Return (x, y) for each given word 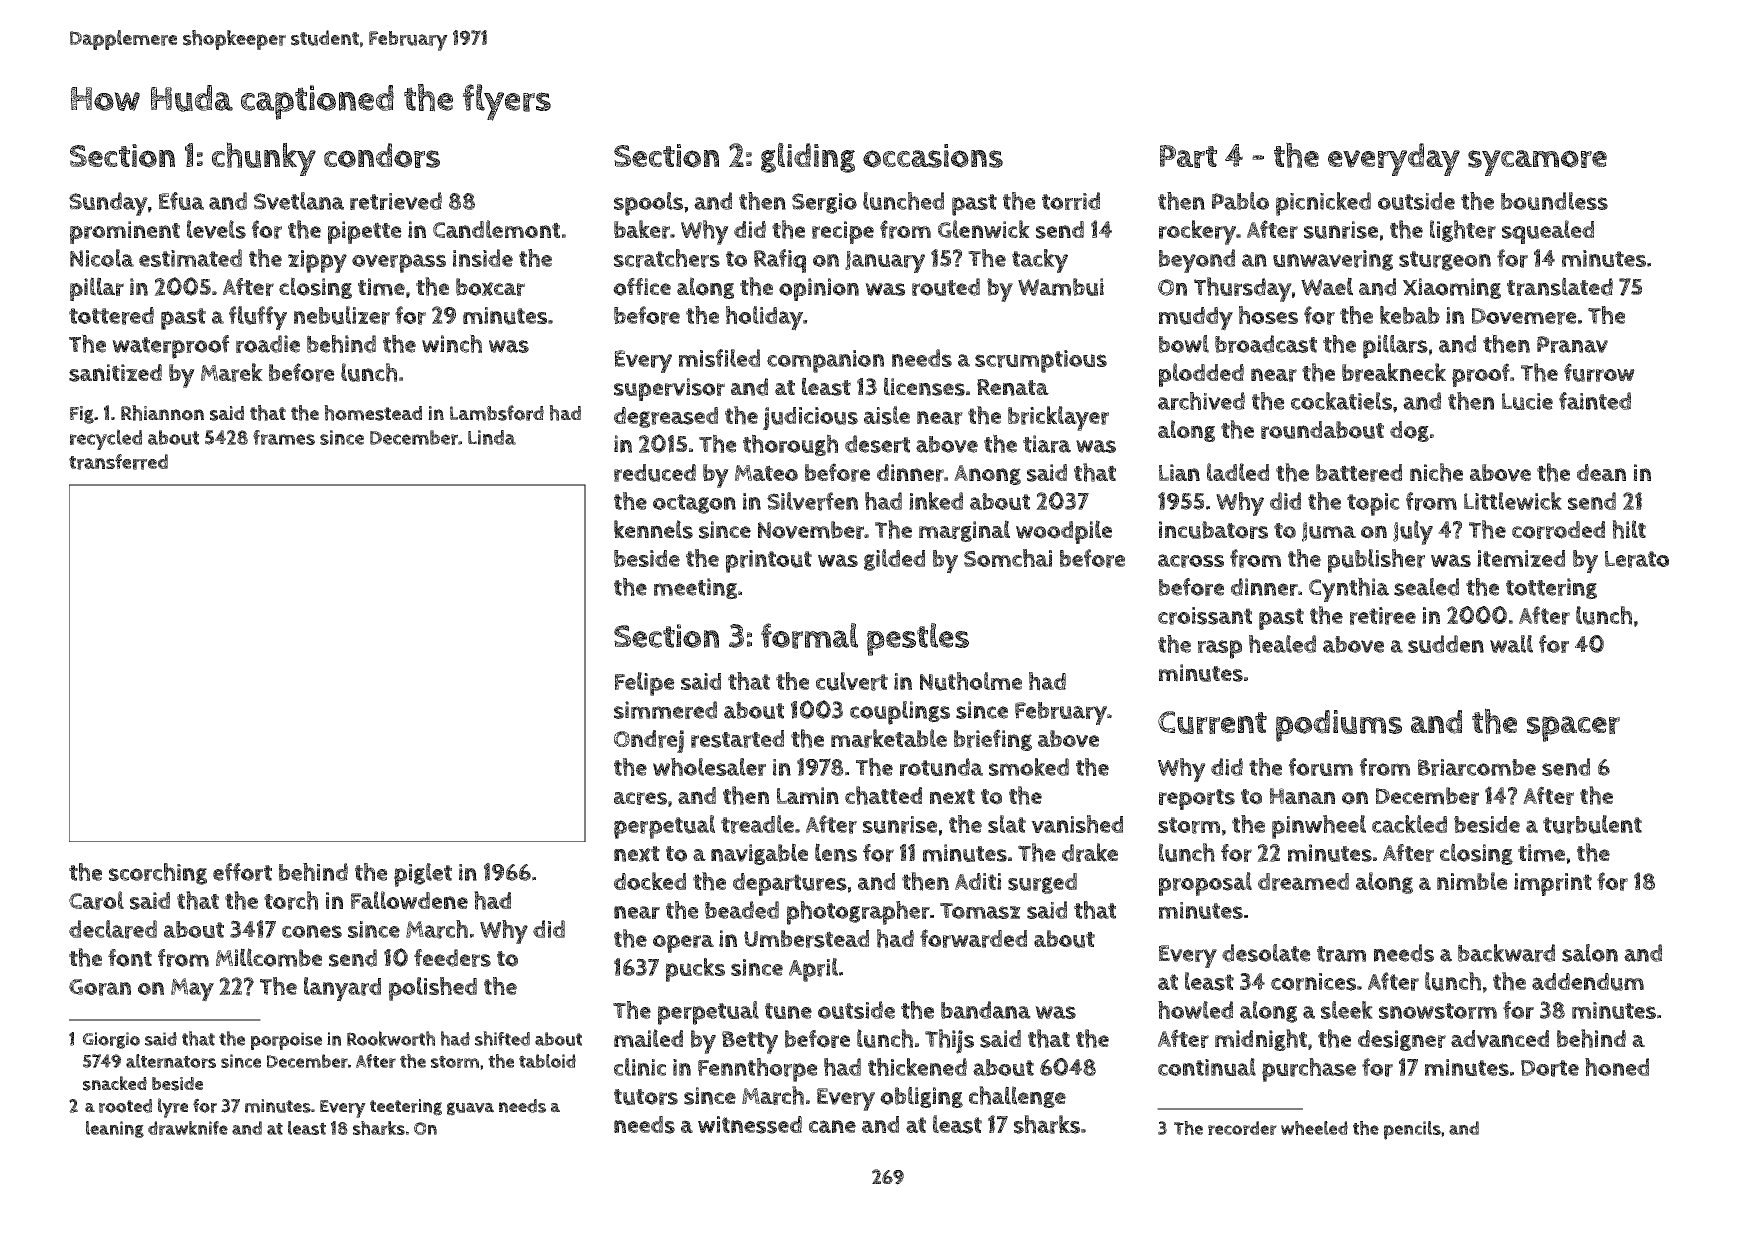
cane (832, 1126)
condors (382, 155)
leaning (115, 1129)
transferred (118, 462)
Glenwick (984, 229)
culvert (852, 681)
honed (1617, 1067)
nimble (1472, 881)
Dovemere (1524, 316)
